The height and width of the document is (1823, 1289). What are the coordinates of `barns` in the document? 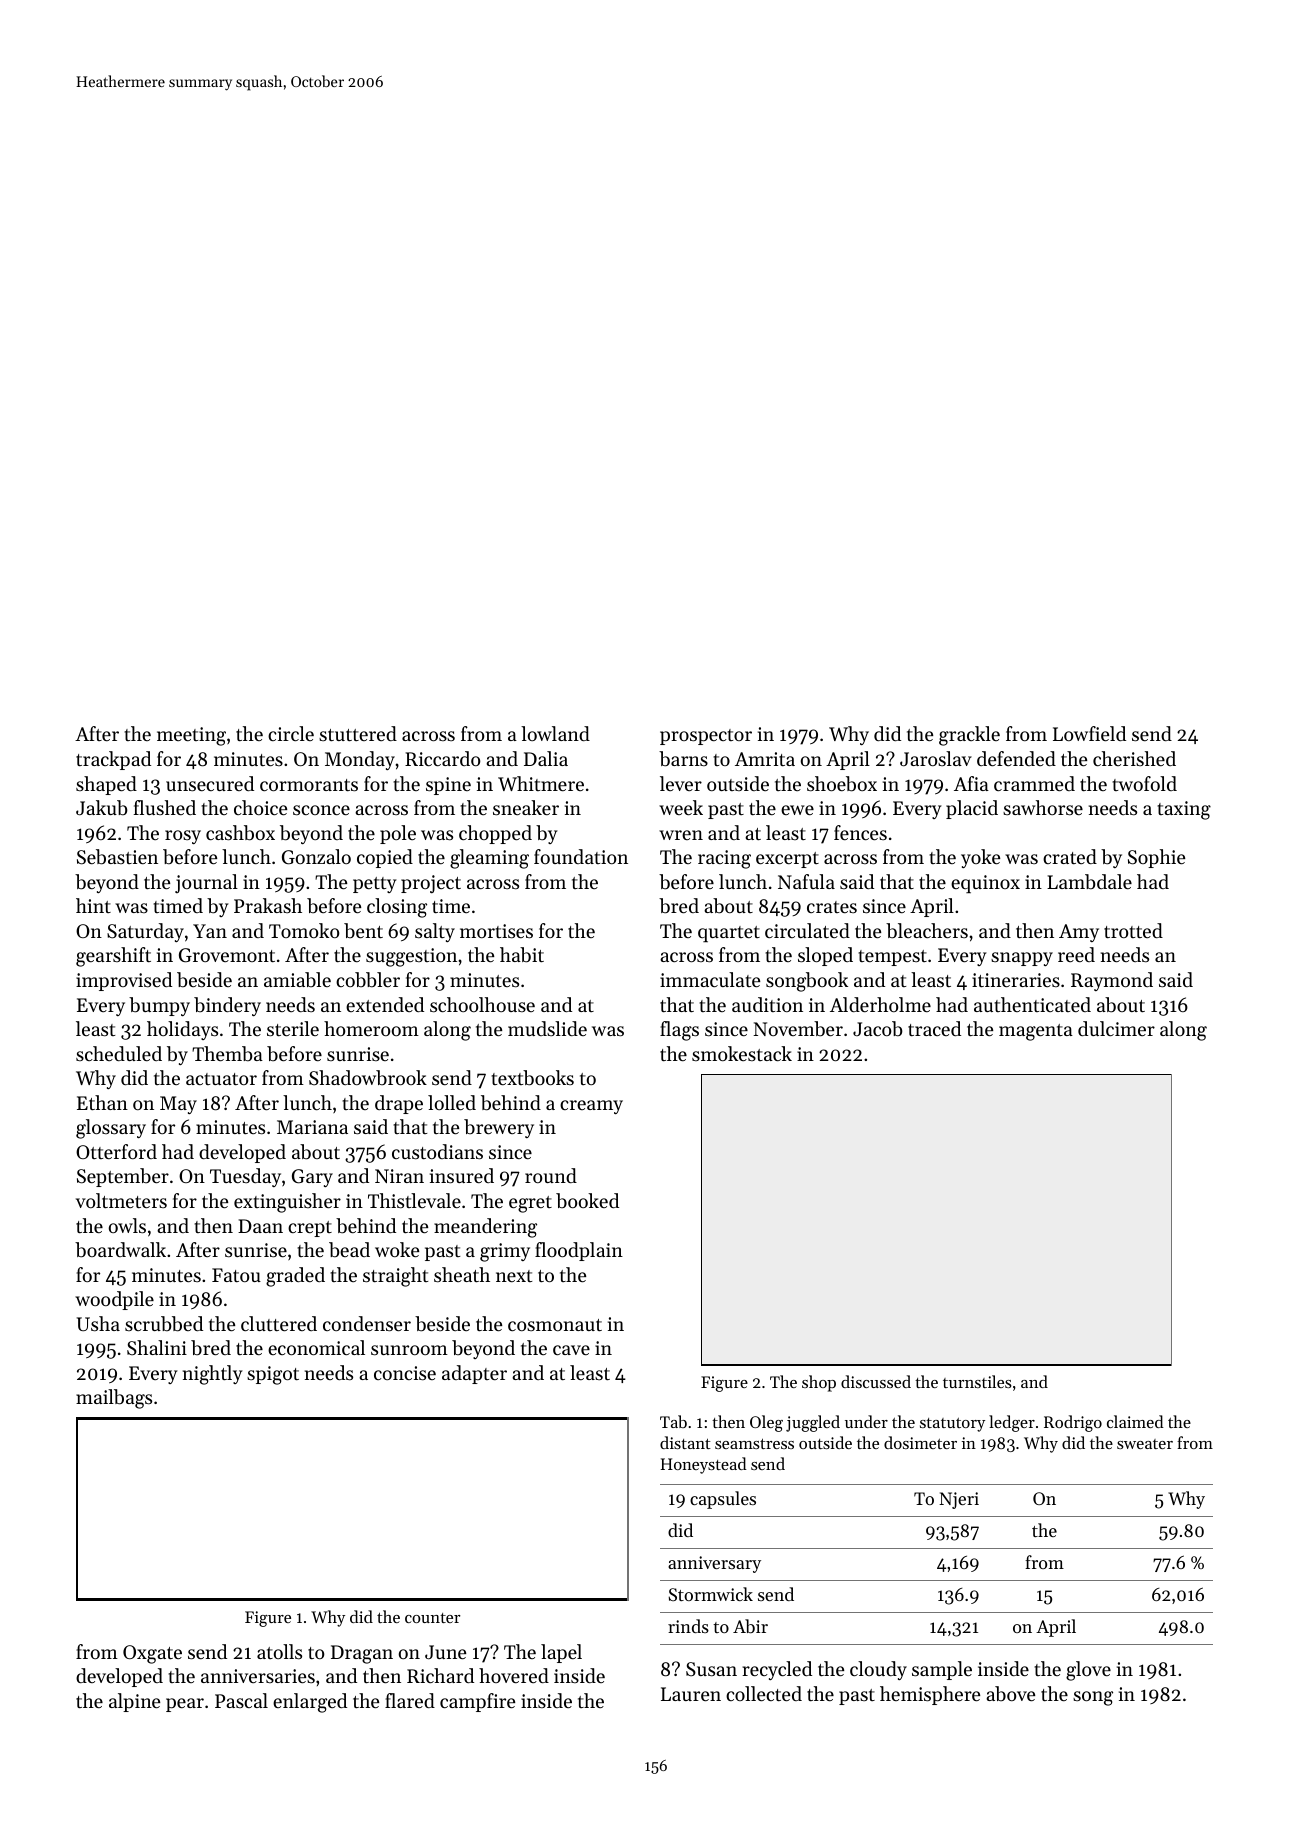 It's located at (683, 759).
